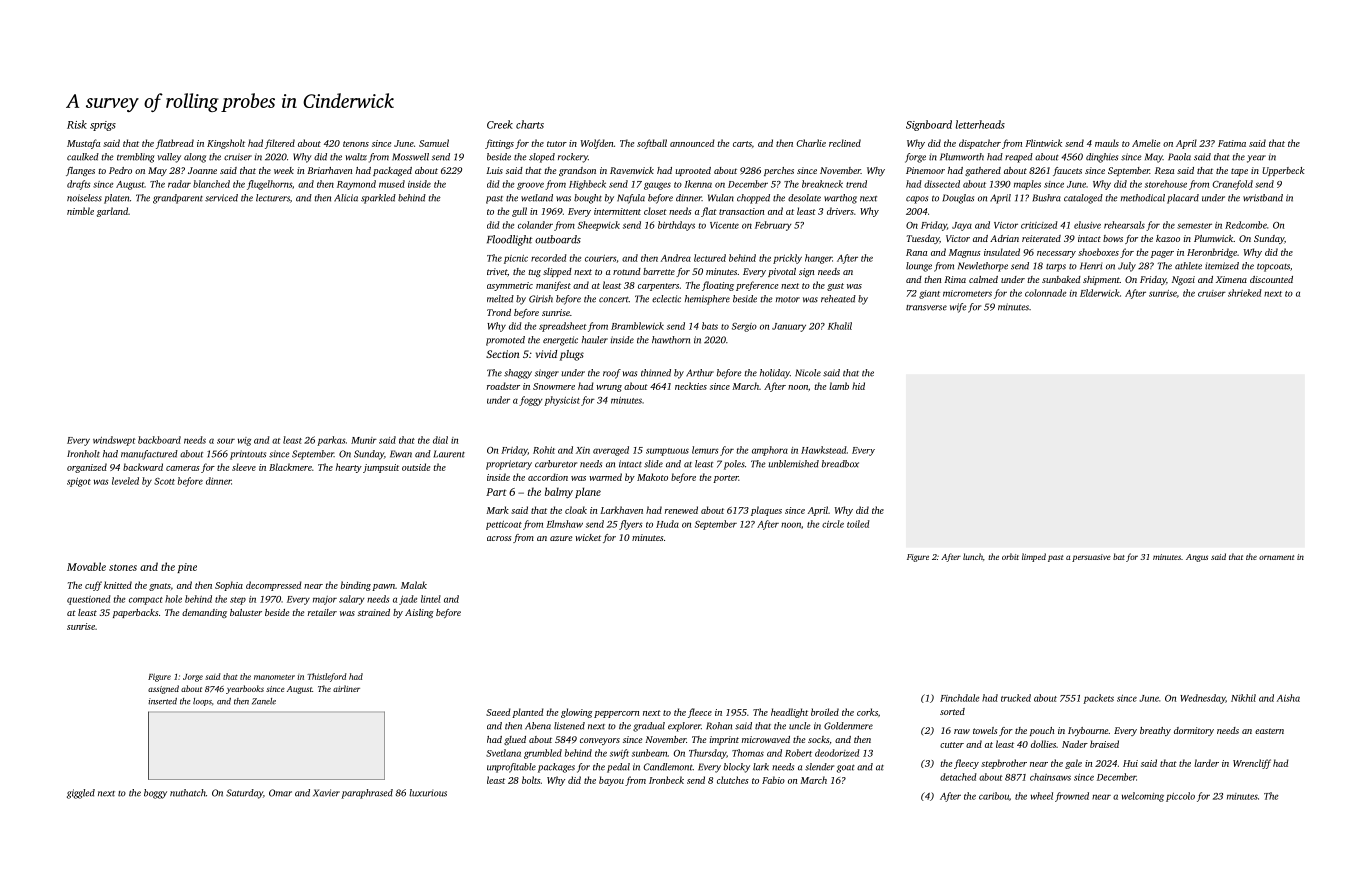 The width and height of the document is (1372, 887). Describe the element at coordinates (980, 124) in the document. I see `letterheads` at that location.
